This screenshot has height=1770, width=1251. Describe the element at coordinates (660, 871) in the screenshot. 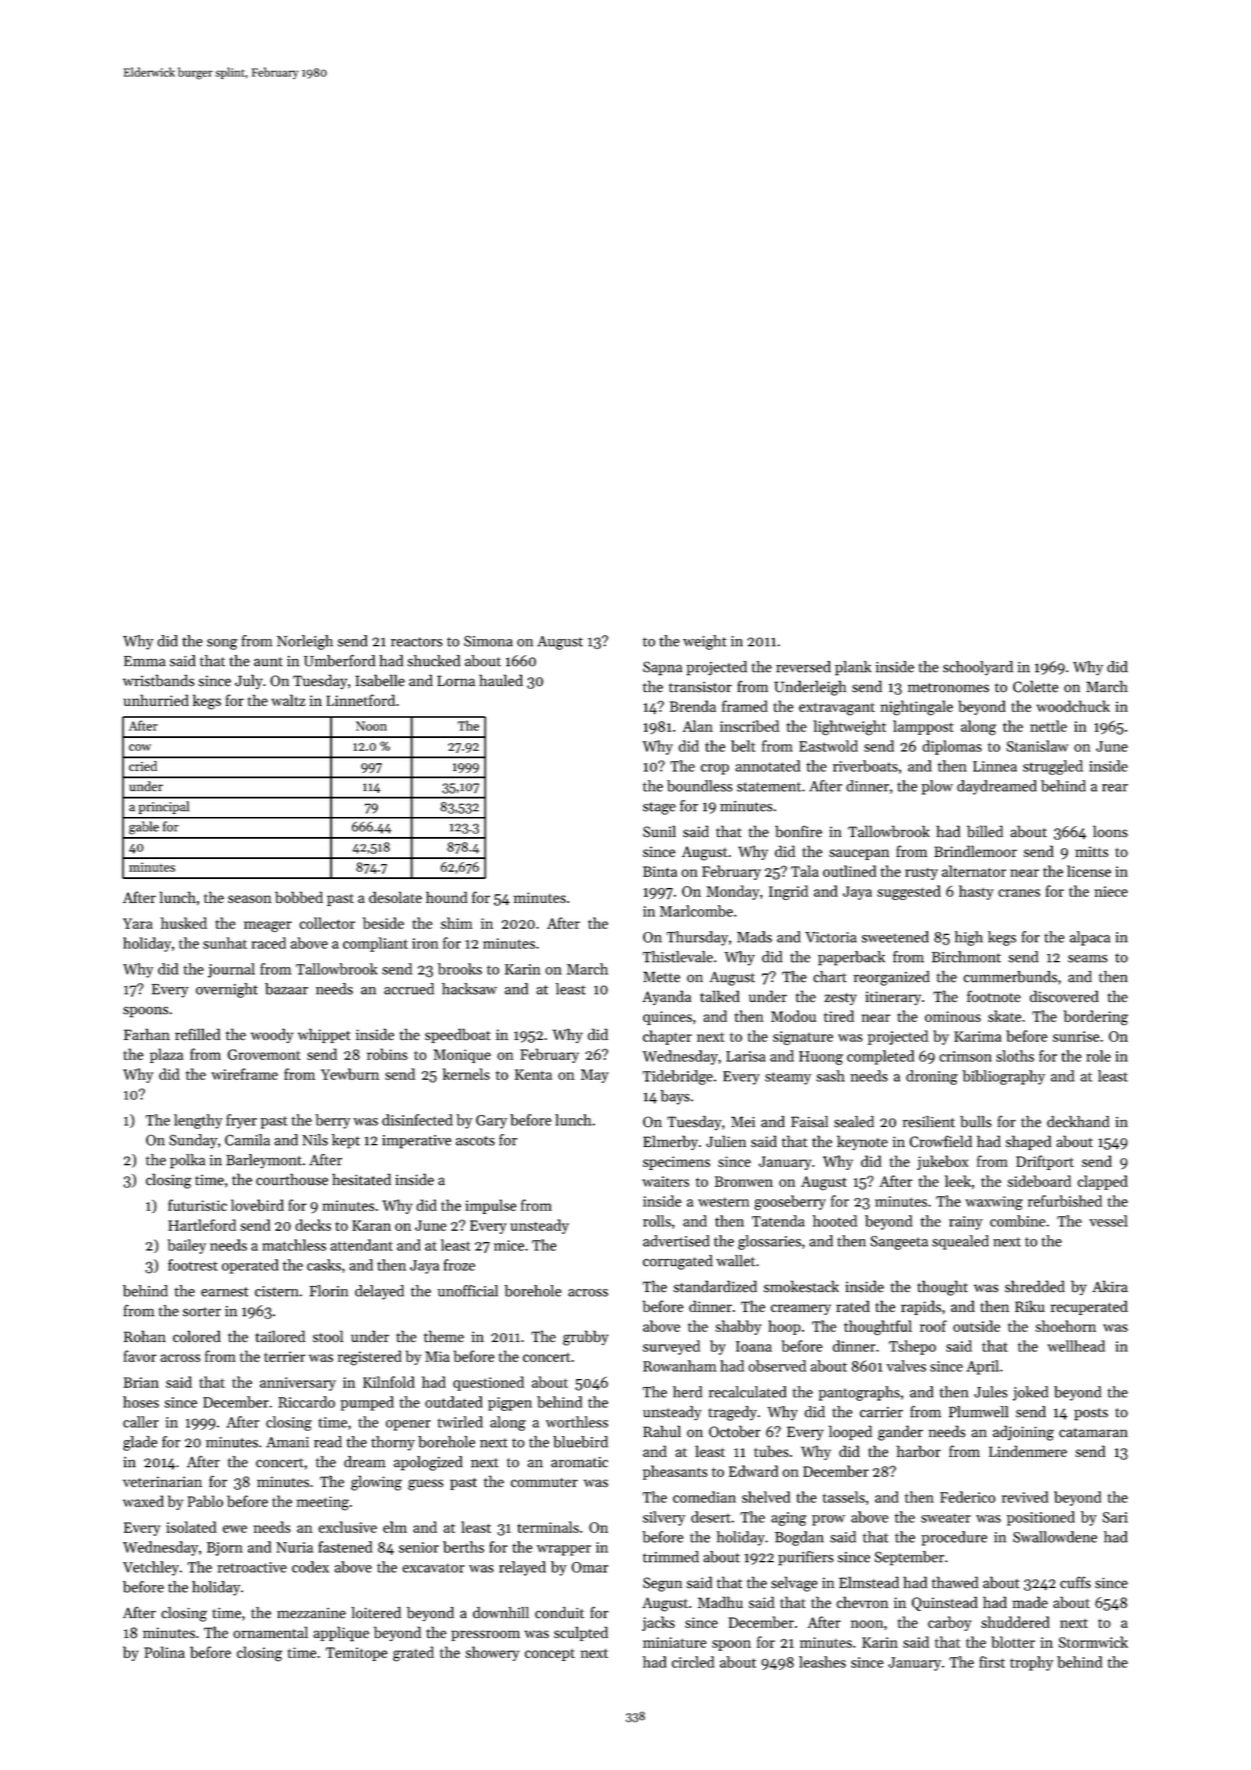

I see `Binta` at that location.
